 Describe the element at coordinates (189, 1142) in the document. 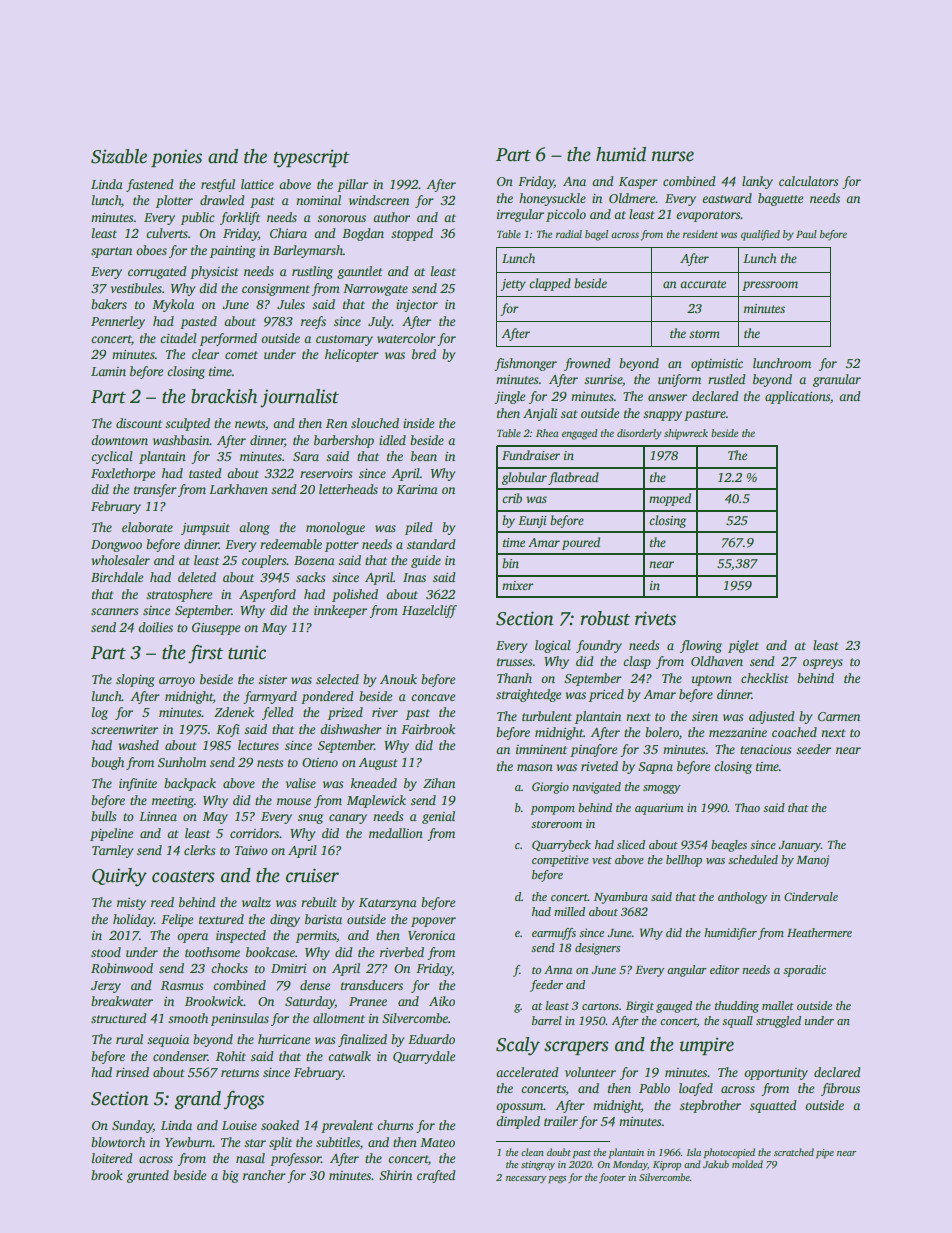

I see `Yewburn` at that location.
